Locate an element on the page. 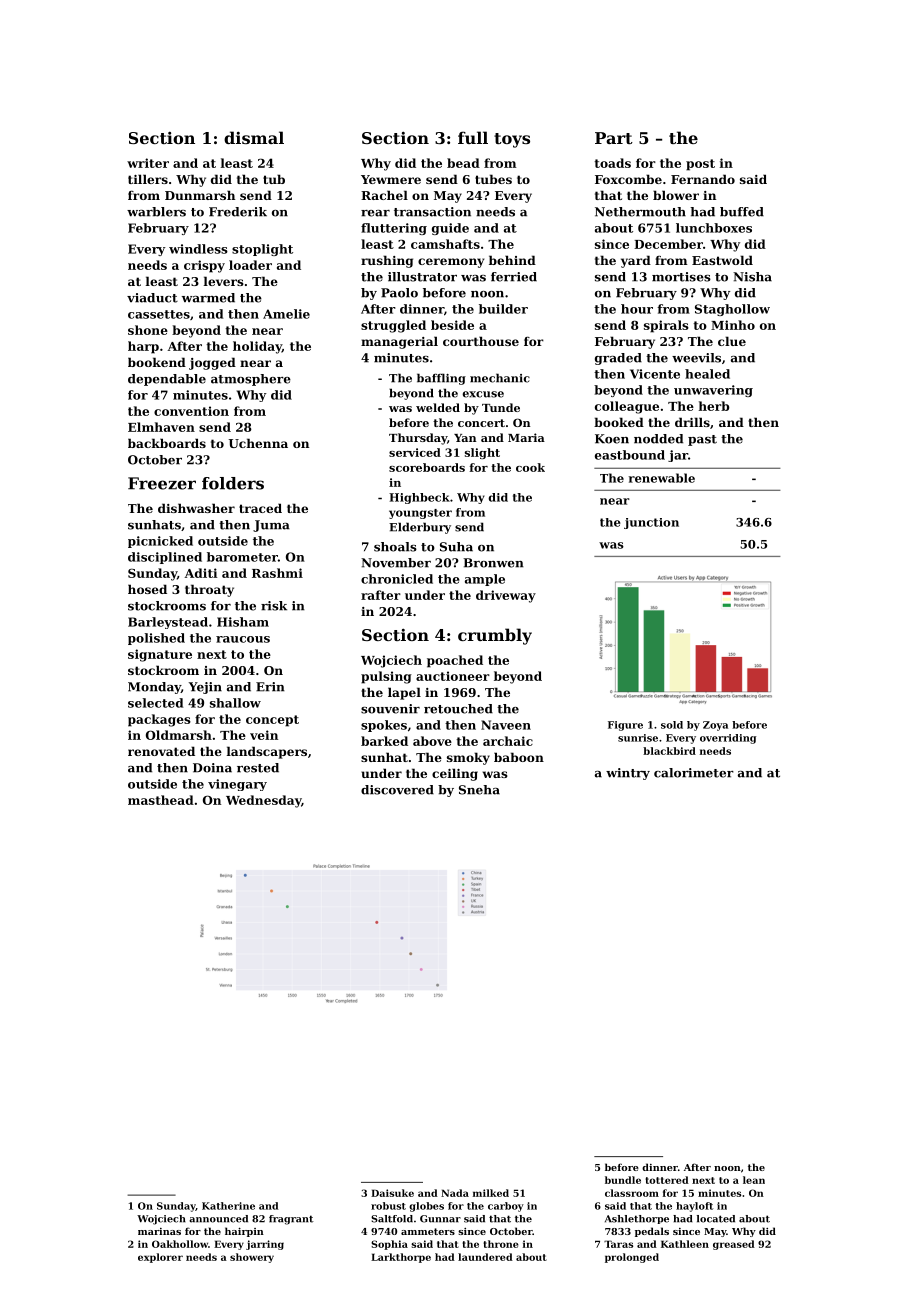 The image size is (908, 1316). ceremony is located at coordinates (451, 263).
